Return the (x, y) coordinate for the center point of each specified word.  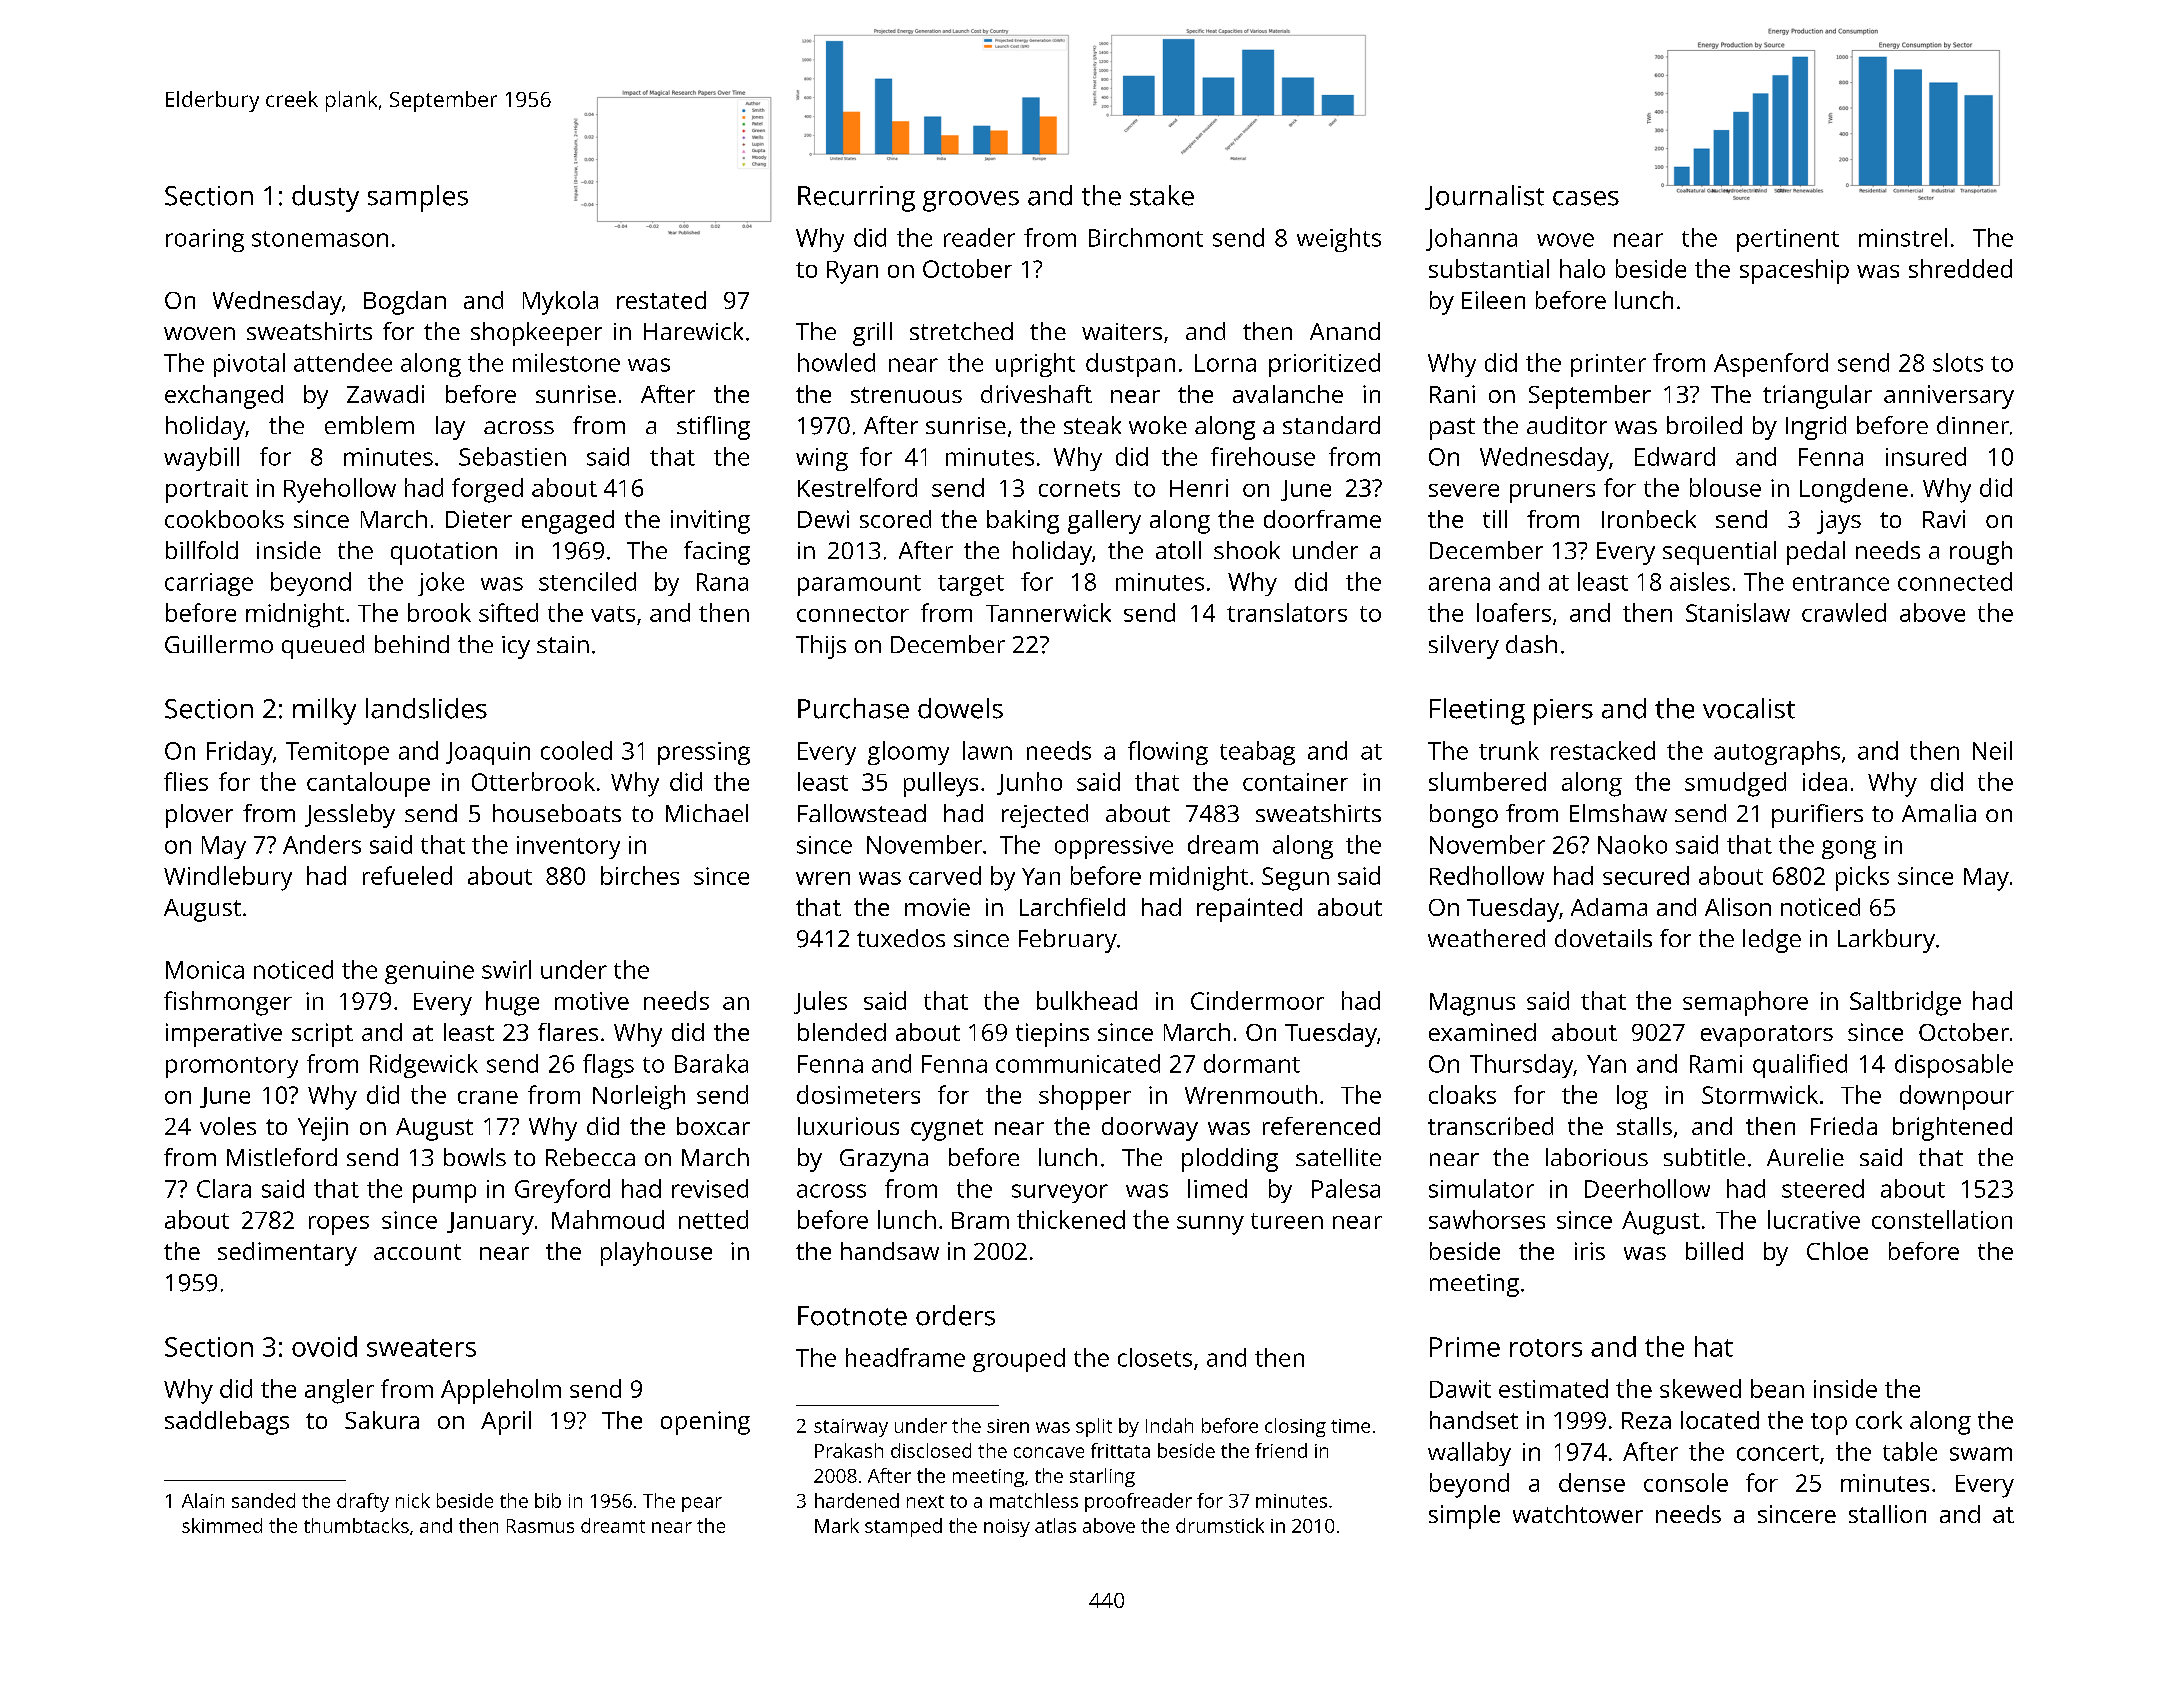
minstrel (1903, 237)
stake (1162, 195)
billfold (202, 550)
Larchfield (1072, 907)
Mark (837, 1525)
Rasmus (540, 1526)
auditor (1567, 425)
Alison (1738, 907)
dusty (325, 198)
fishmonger (228, 1003)
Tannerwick (1048, 612)
